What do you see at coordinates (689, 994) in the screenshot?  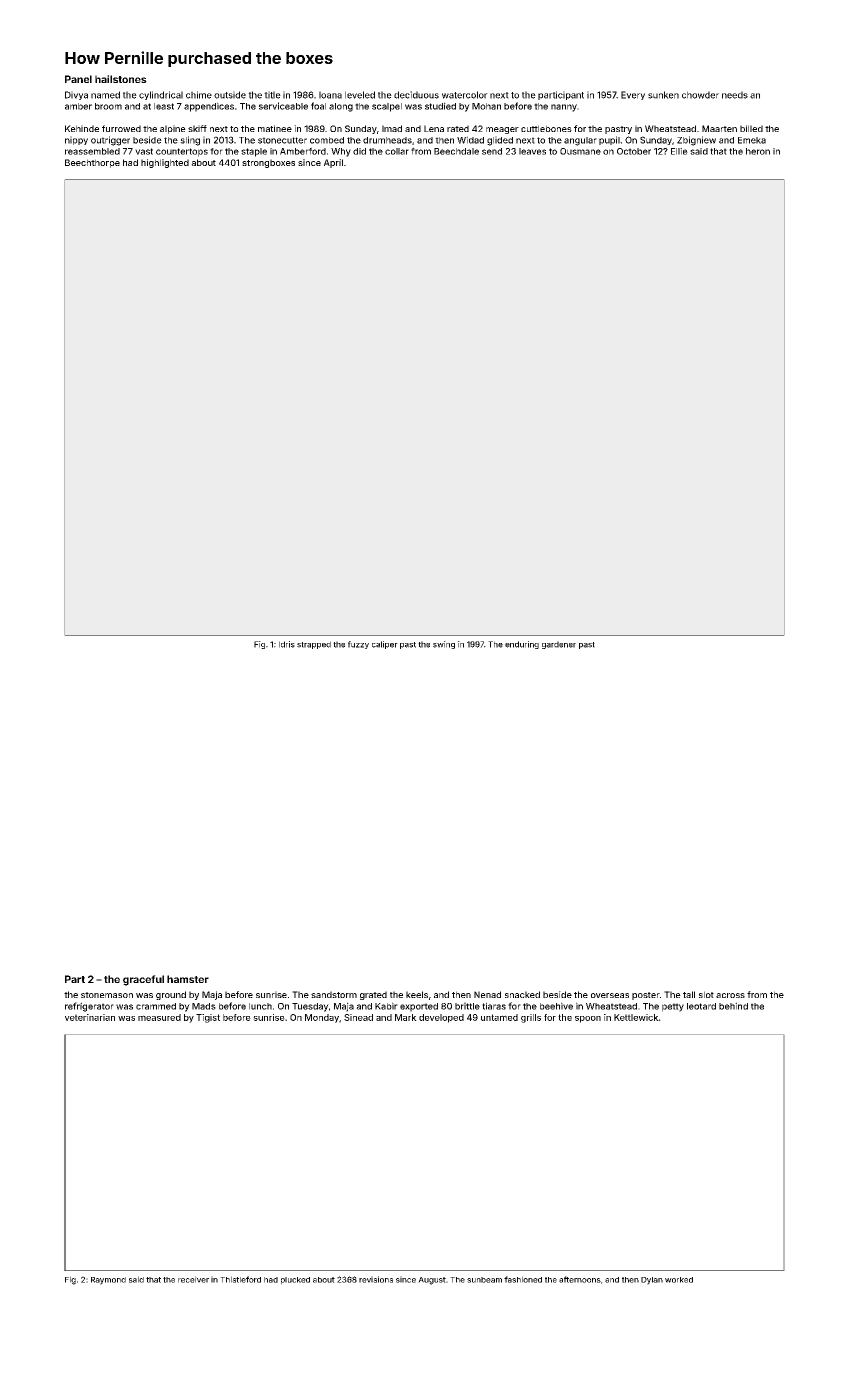 I see `tall` at bounding box center [689, 994].
